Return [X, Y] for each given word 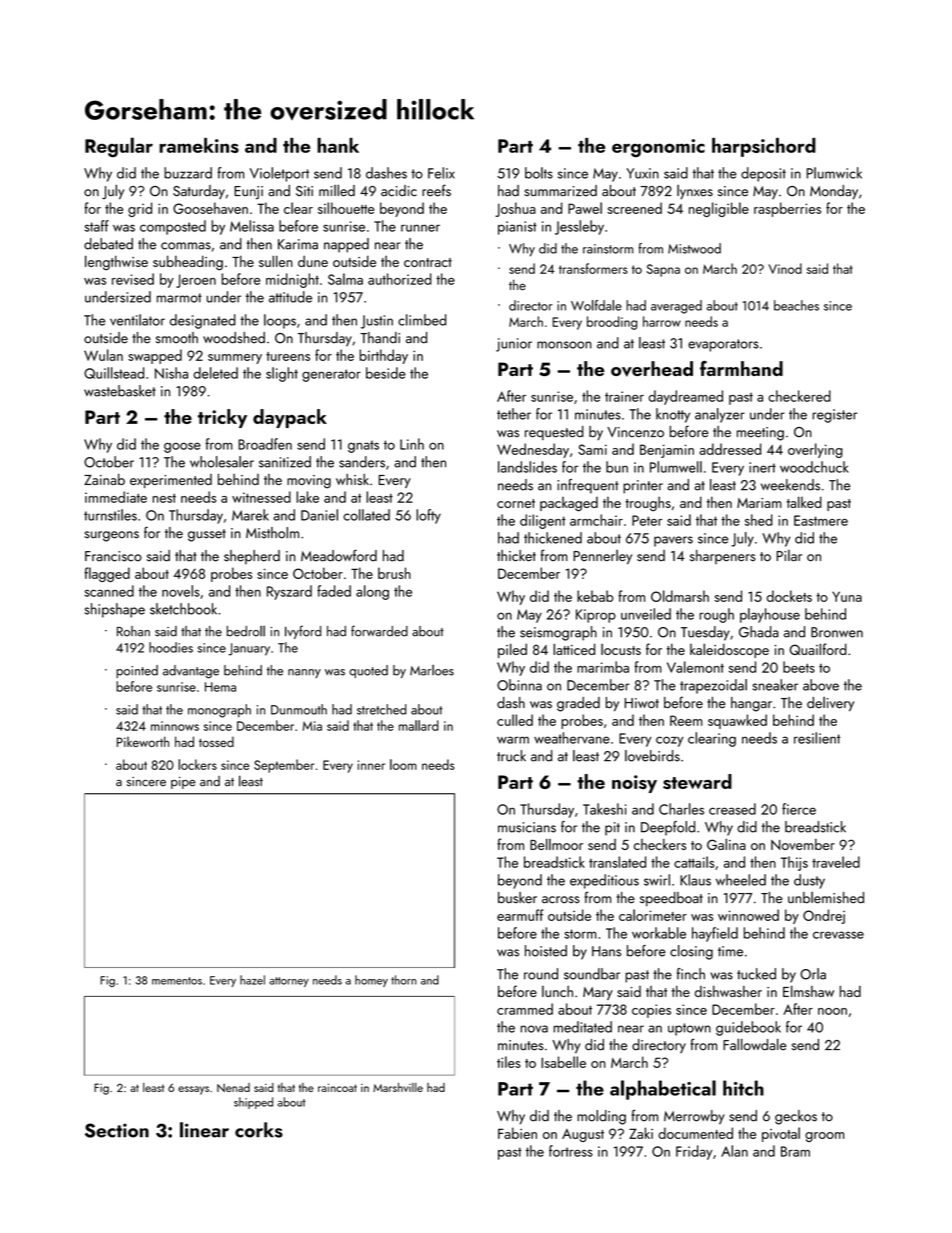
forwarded [379, 631]
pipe [183, 783]
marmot [179, 298]
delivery [830, 704]
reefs [436, 190]
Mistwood [694, 248]
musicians [527, 827]
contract [428, 262]
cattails [694, 862]
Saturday [199, 192]
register [835, 416]
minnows [175, 726]
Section [117, 1130]
